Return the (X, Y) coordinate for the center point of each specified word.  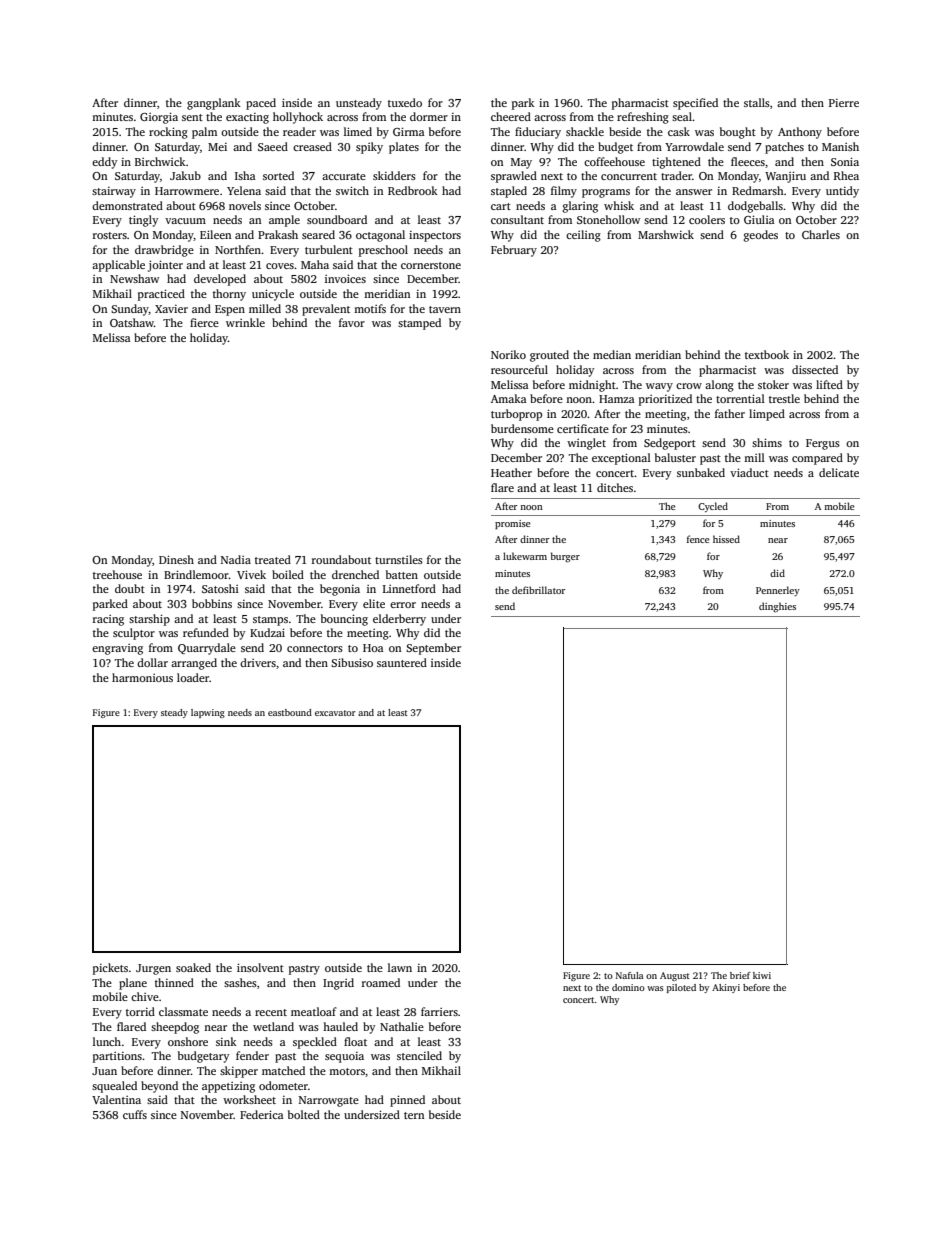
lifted (829, 384)
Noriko (508, 354)
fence (698, 539)
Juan (104, 1071)
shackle (585, 131)
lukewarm (525, 556)
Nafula (629, 975)
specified (695, 104)
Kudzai (267, 632)
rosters (110, 235)
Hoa (373, 648)
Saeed (273, 146)
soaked (193, 967)
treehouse (117, 574)
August (675, 976)
